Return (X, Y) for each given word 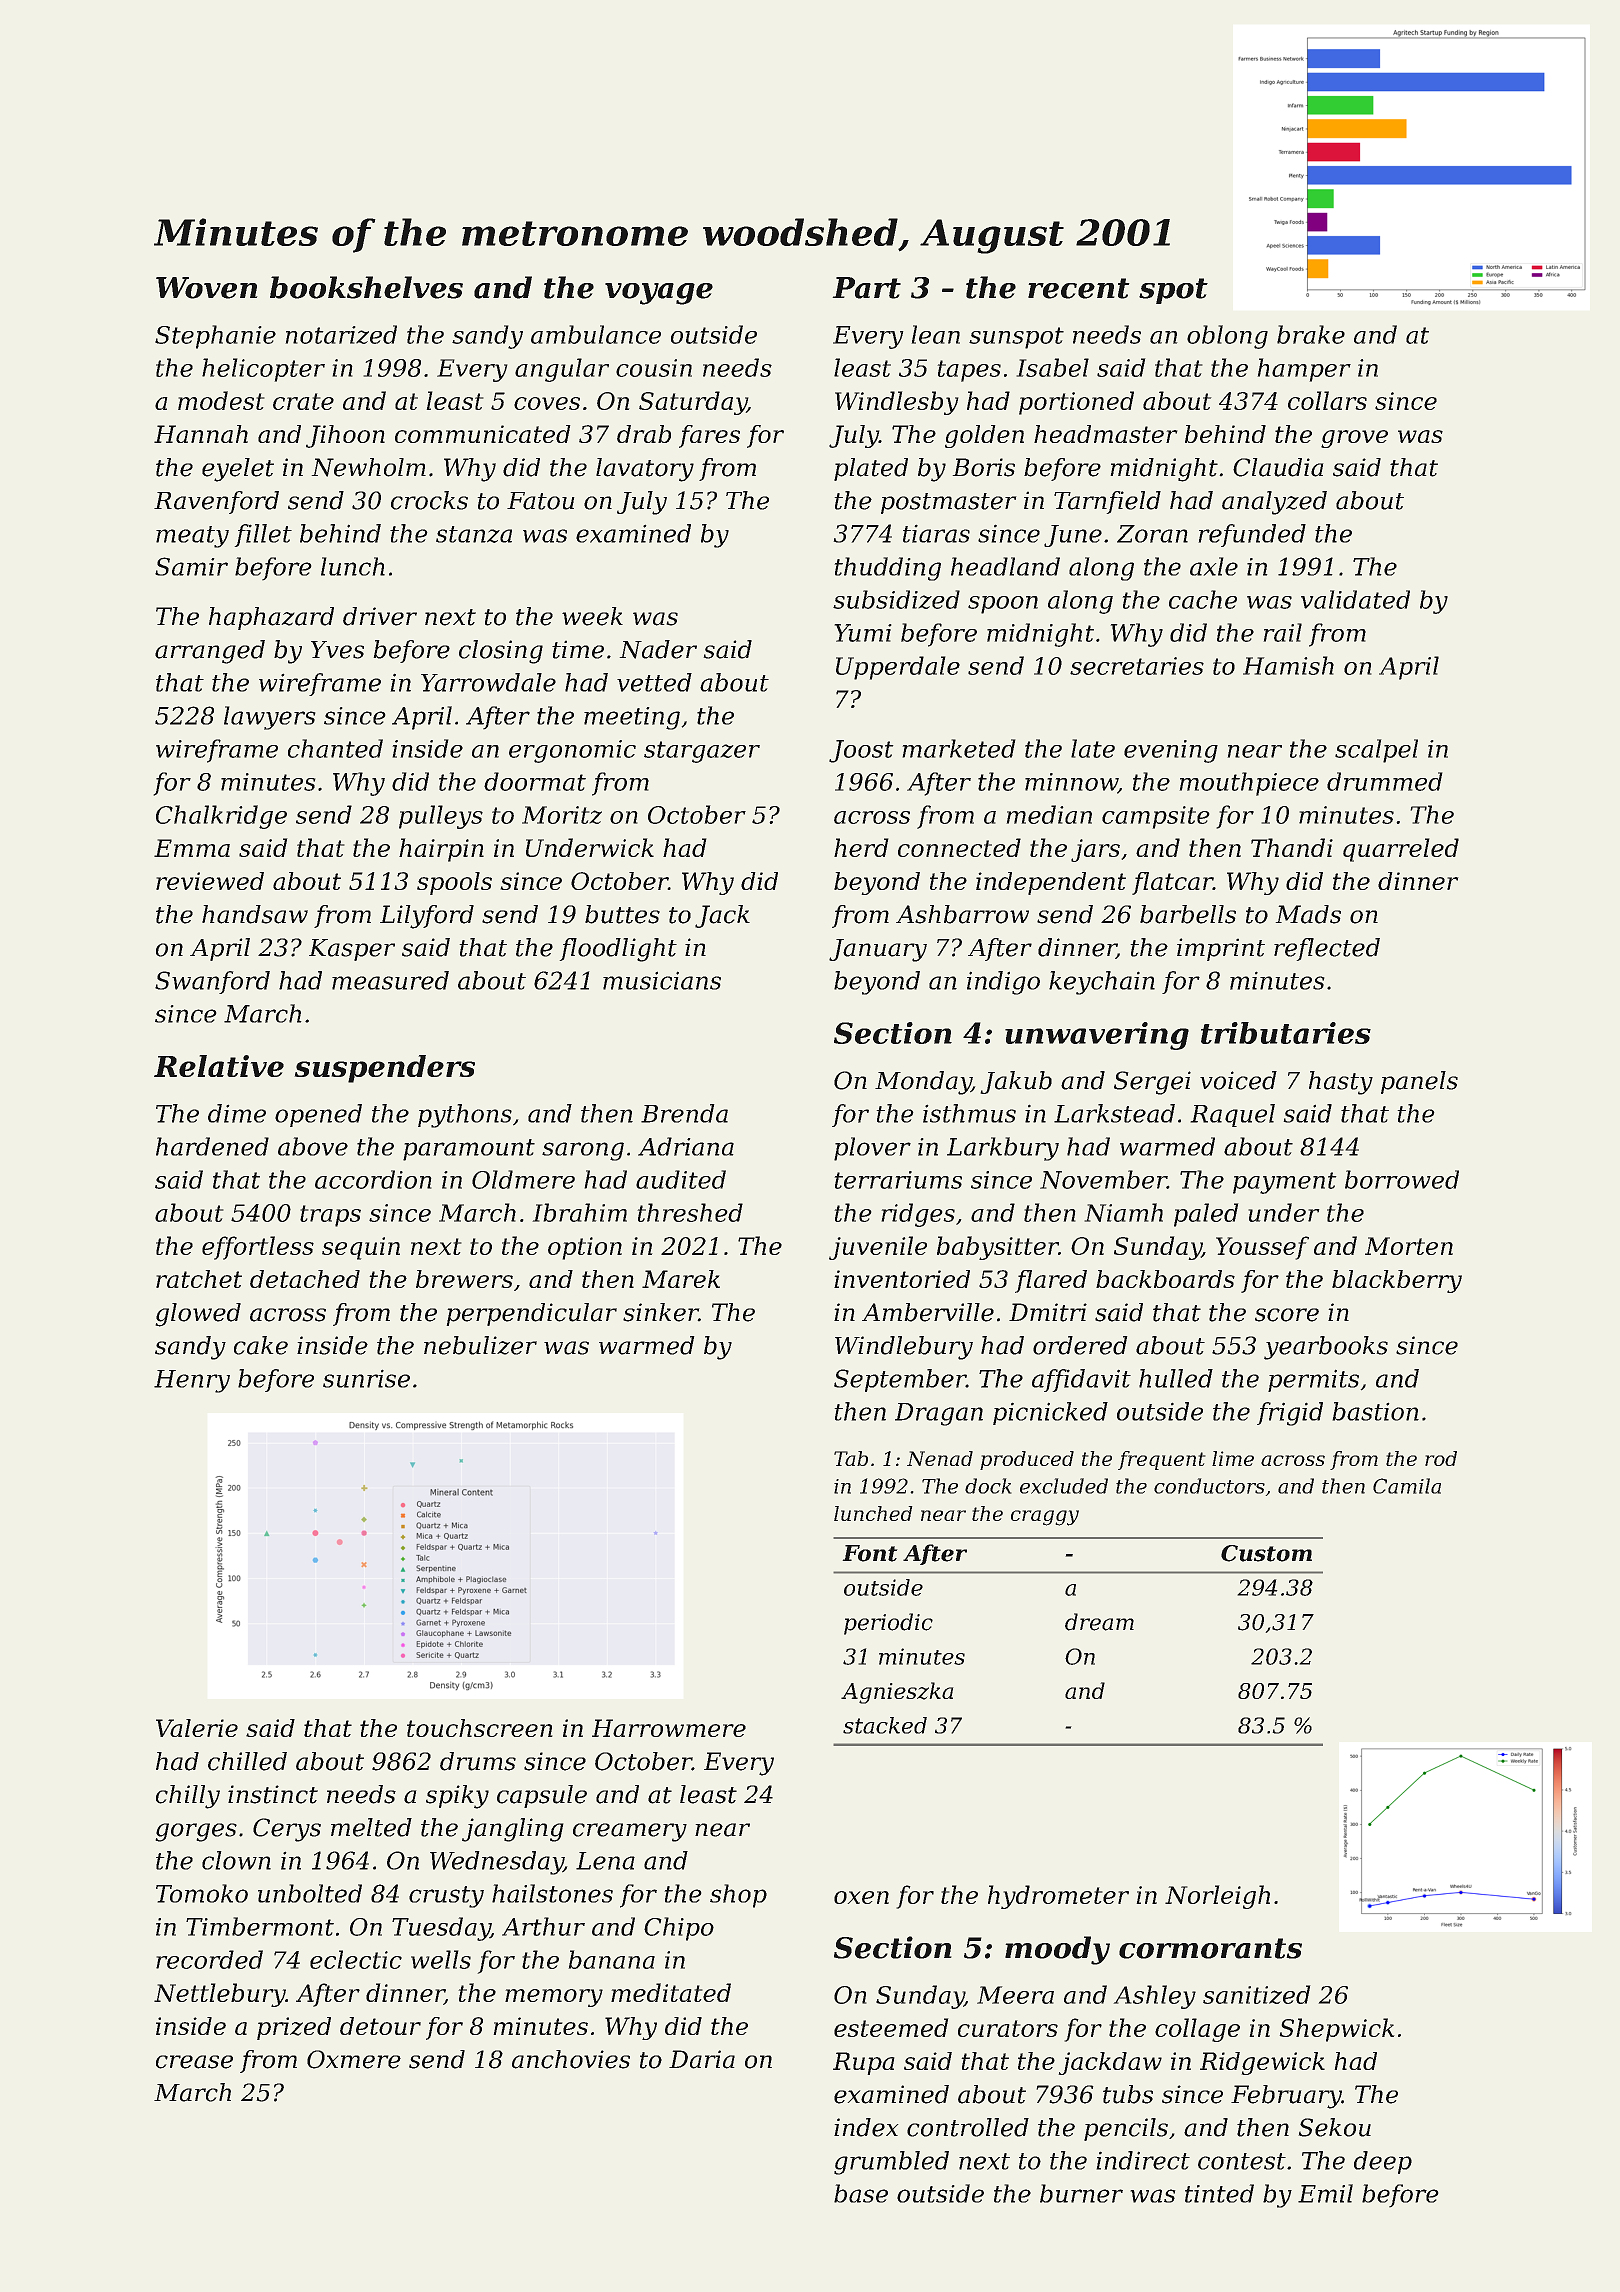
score (1287, 1315)
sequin (361, 1248)
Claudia (1278, 467)
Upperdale (898, 668)
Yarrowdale (488, 682)
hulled (1176, 1378)
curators (1008, 2028)
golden (984, 436)
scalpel (1376, 751)
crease (194, 2062)
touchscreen (480, 1728)
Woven (207, 288)
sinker (661, 1312)
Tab (851, 1458)
